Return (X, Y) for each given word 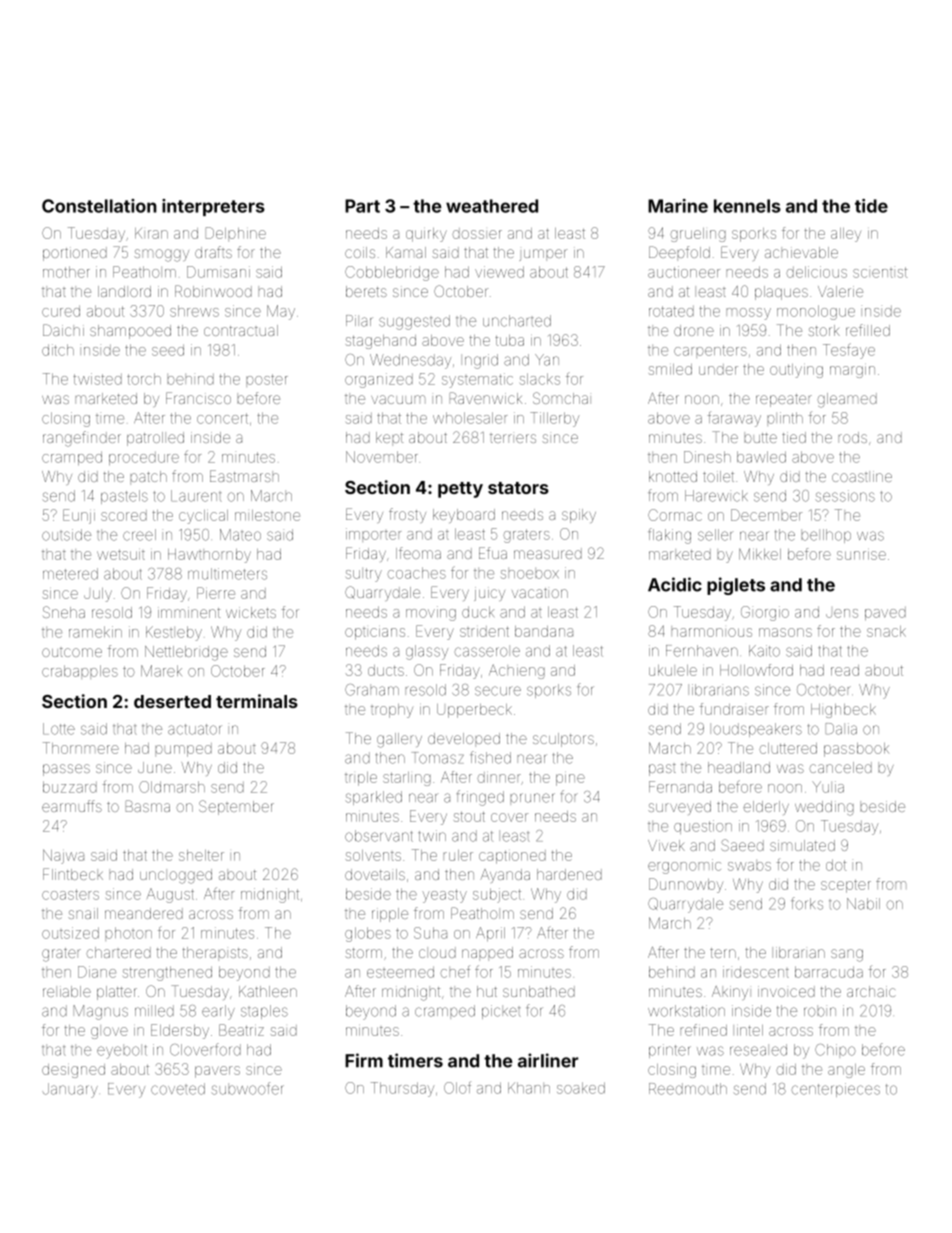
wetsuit (121, 554)
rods (852, 437)
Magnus (101, 1012)
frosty (407, 515)
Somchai (562, 398)
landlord (124, 291)
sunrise (861, 555)
